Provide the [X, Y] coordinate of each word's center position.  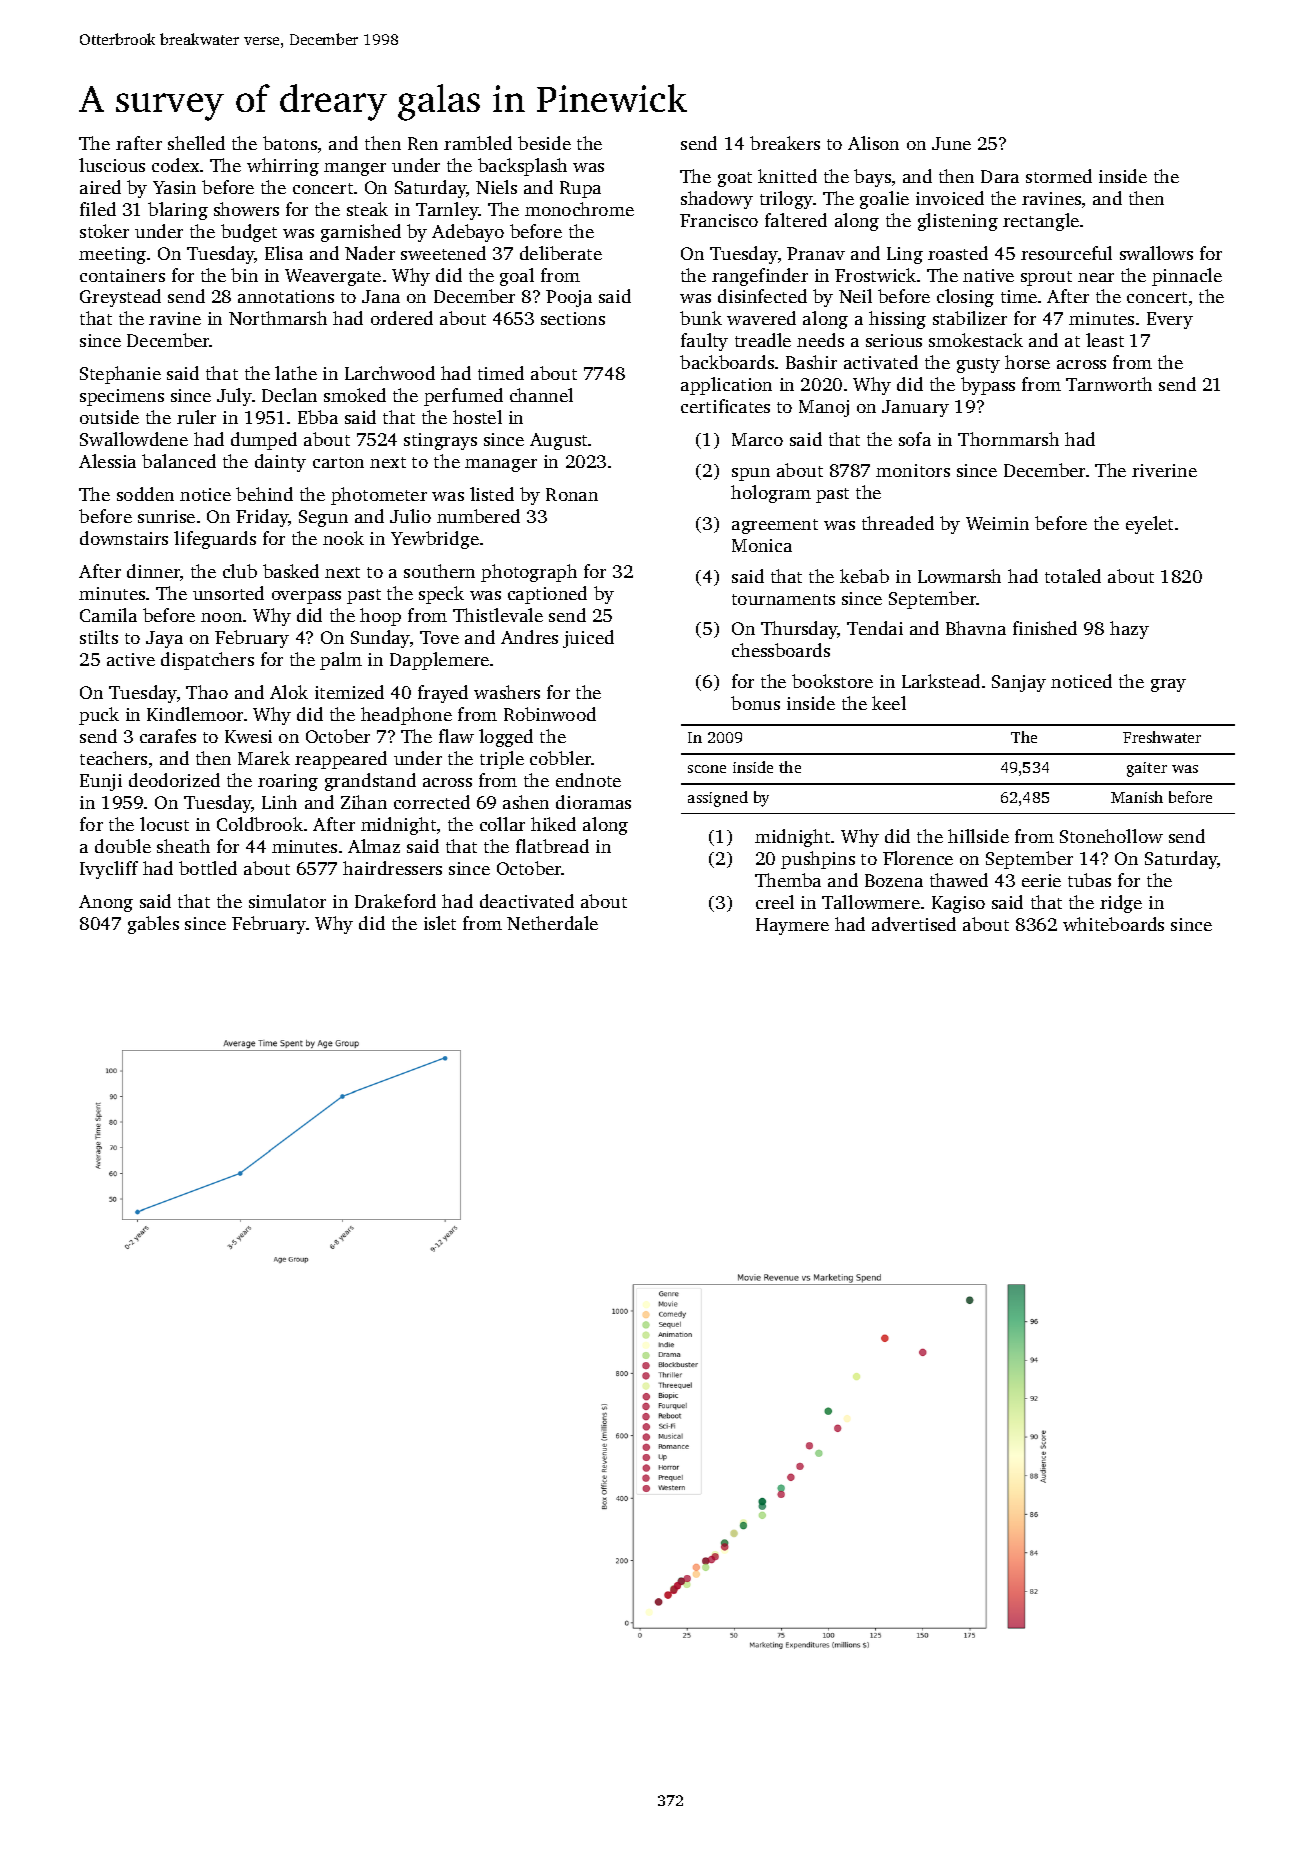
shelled [196, 143]
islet [440, 923]
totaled [1073, 576]
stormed [1059, 176]
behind [264, 494]
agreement [775, 526]
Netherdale [552, 923]
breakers [785, 143]
